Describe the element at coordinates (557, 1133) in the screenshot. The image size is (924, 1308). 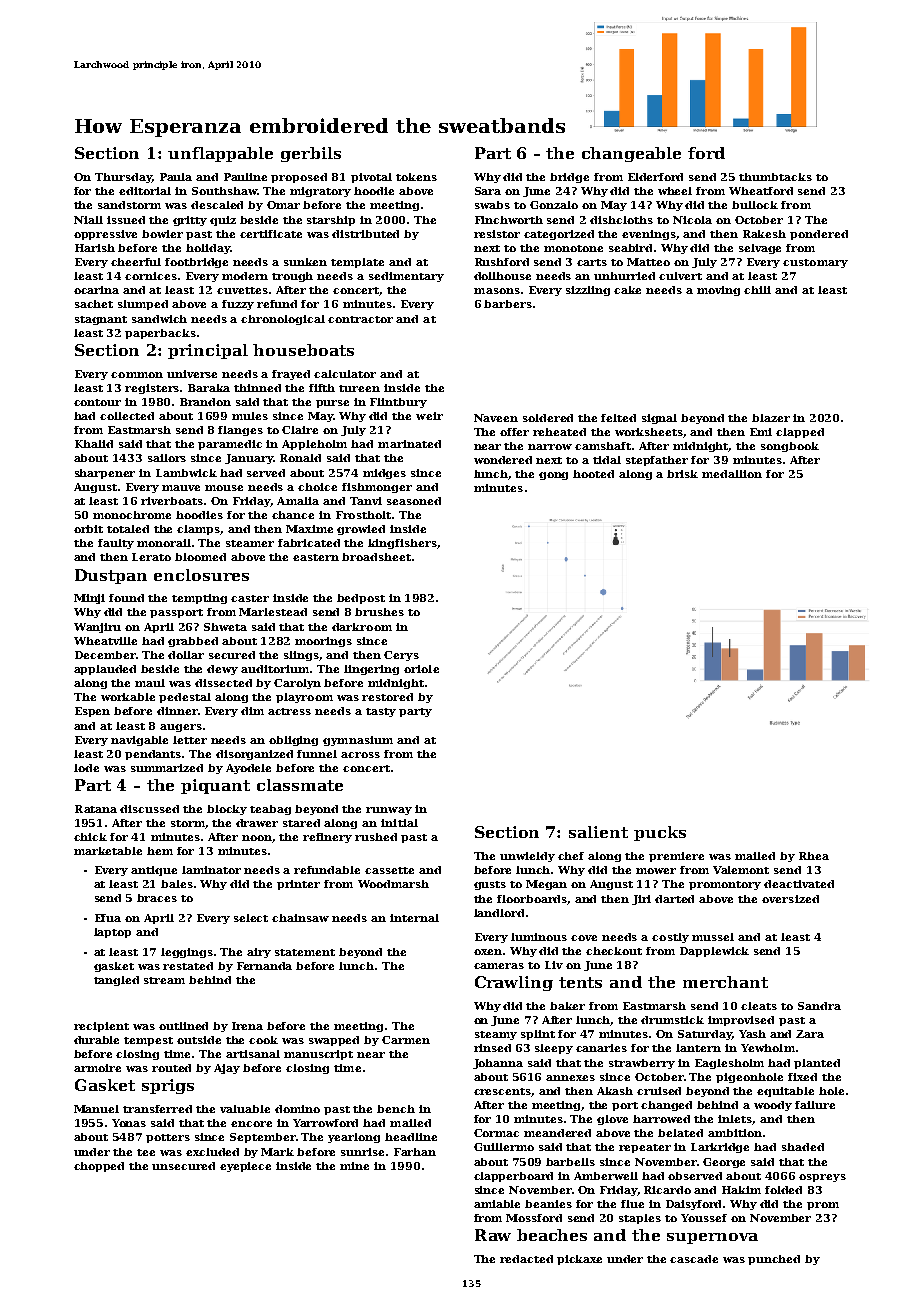
I see `meandered` at that location.
